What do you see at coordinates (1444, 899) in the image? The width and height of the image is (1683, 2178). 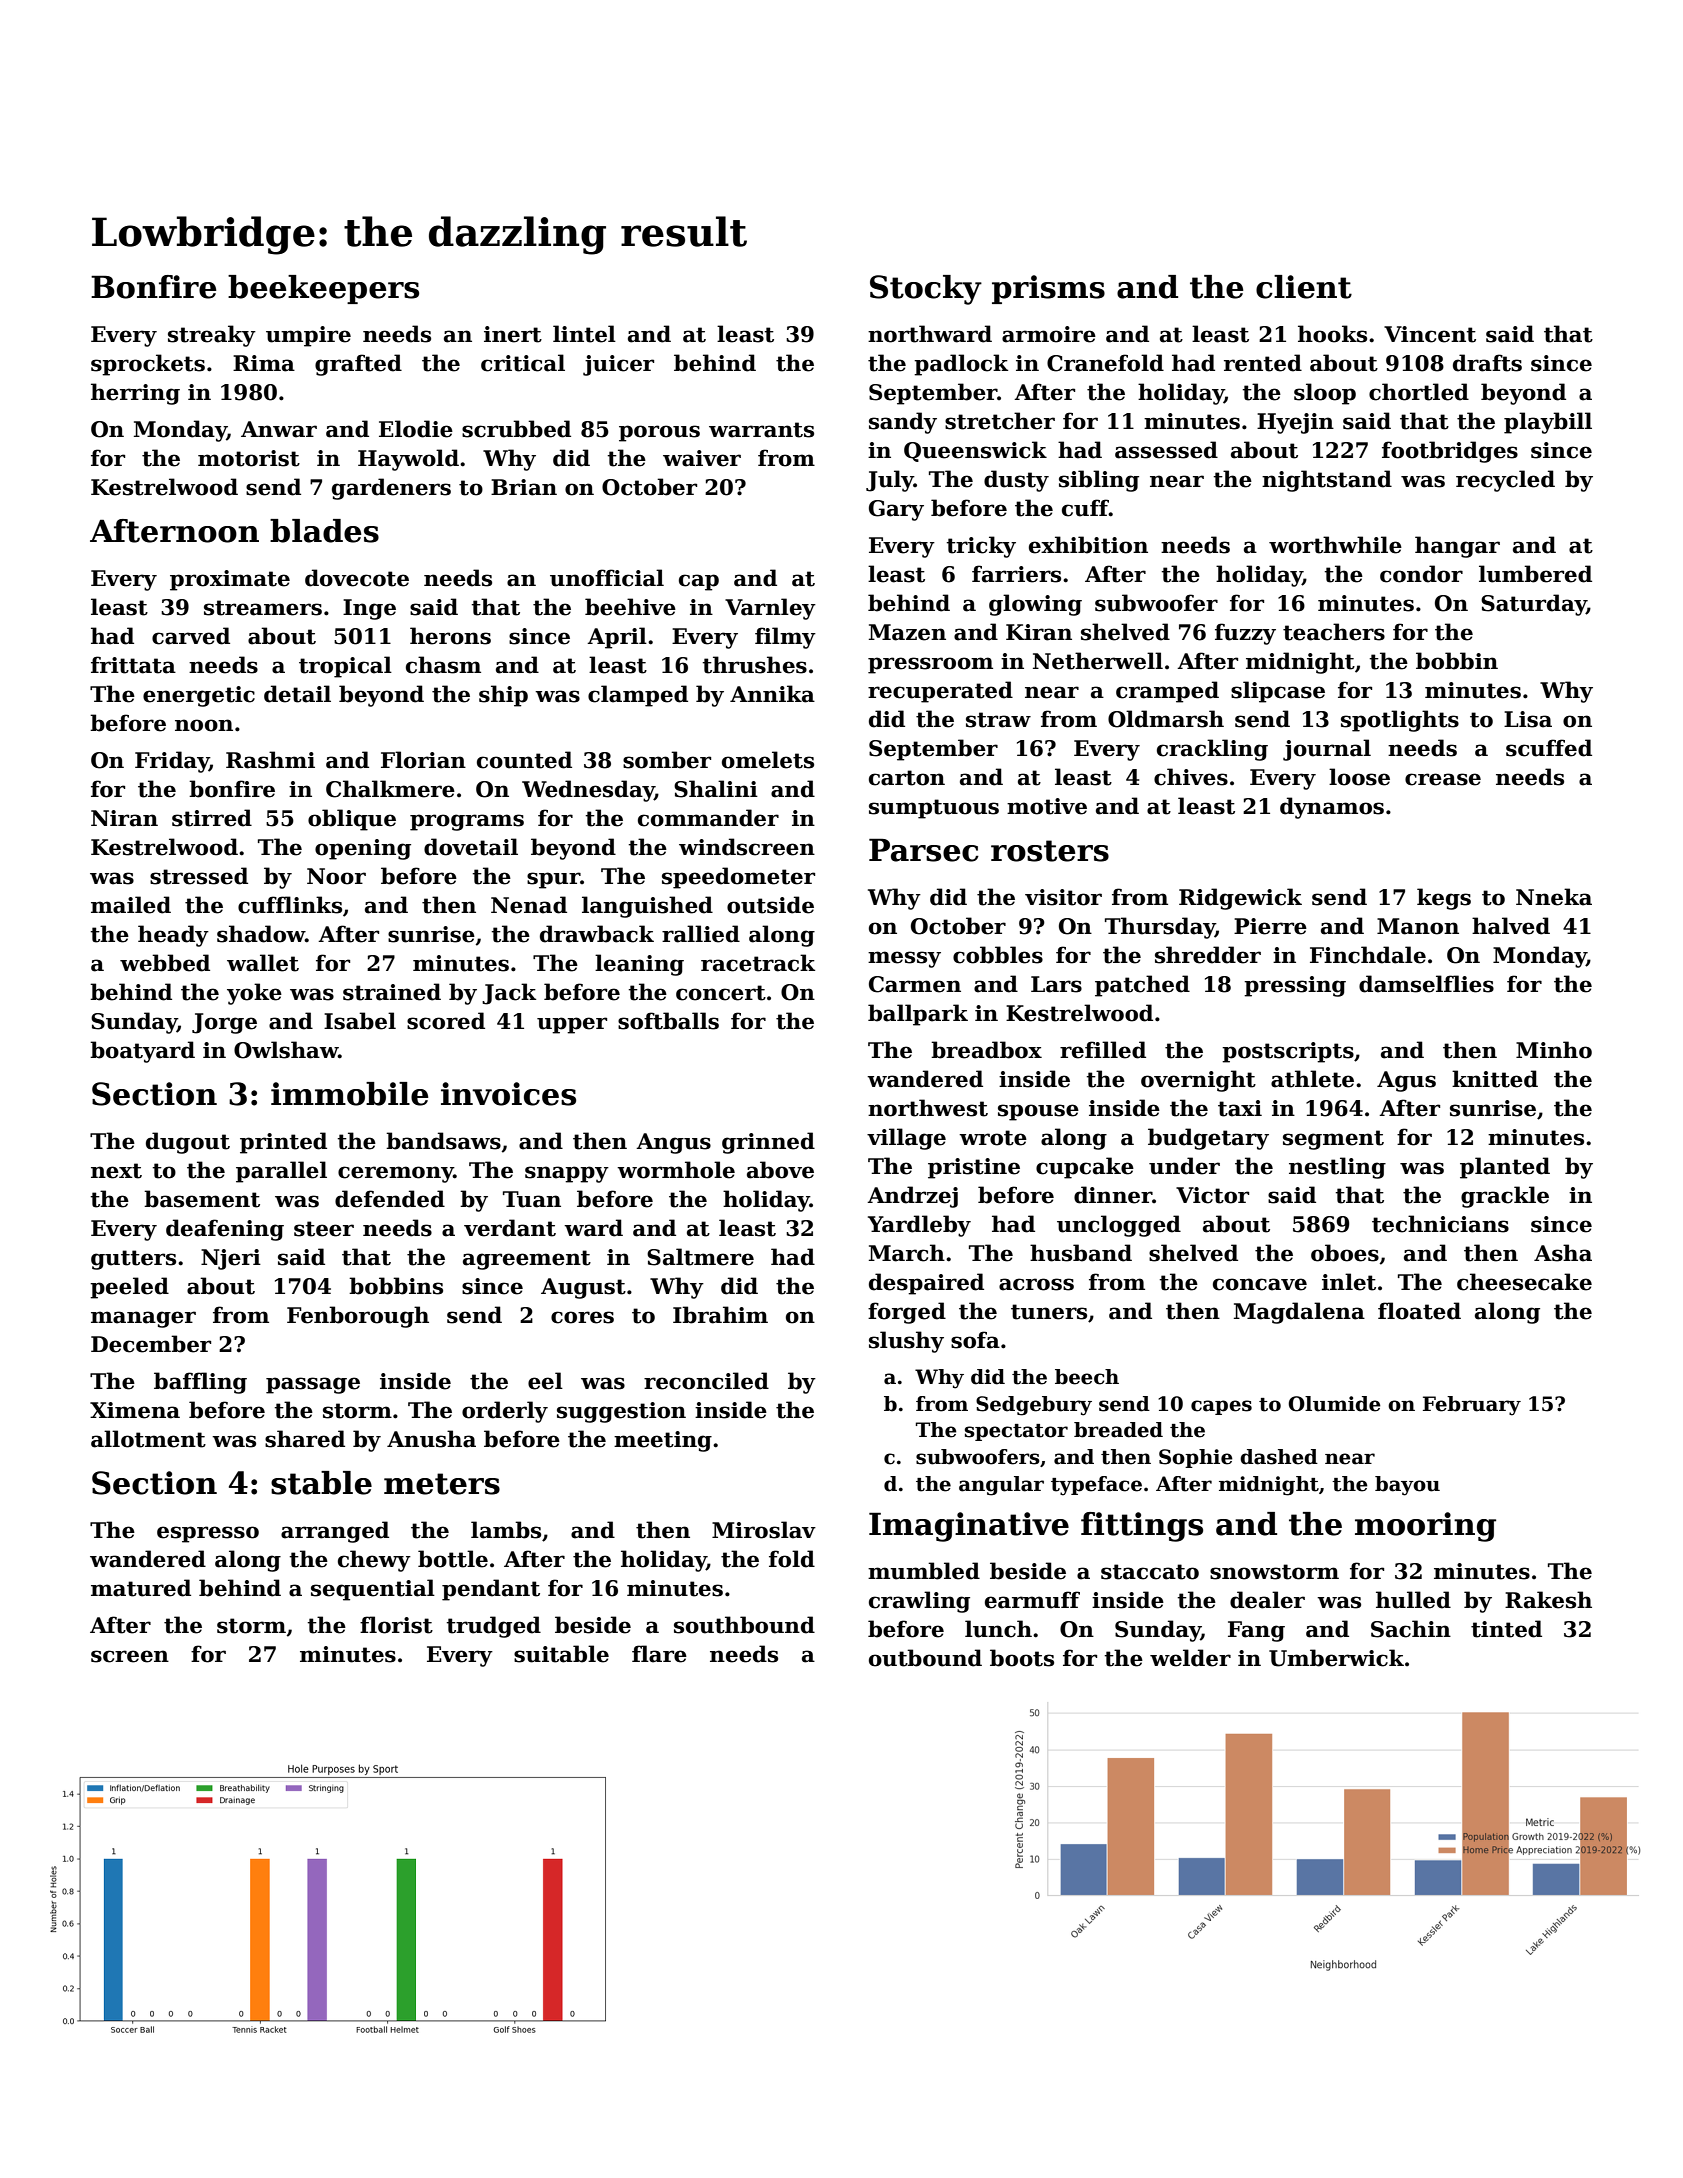 I see `kegs` at bounding box center [1444, 899].
